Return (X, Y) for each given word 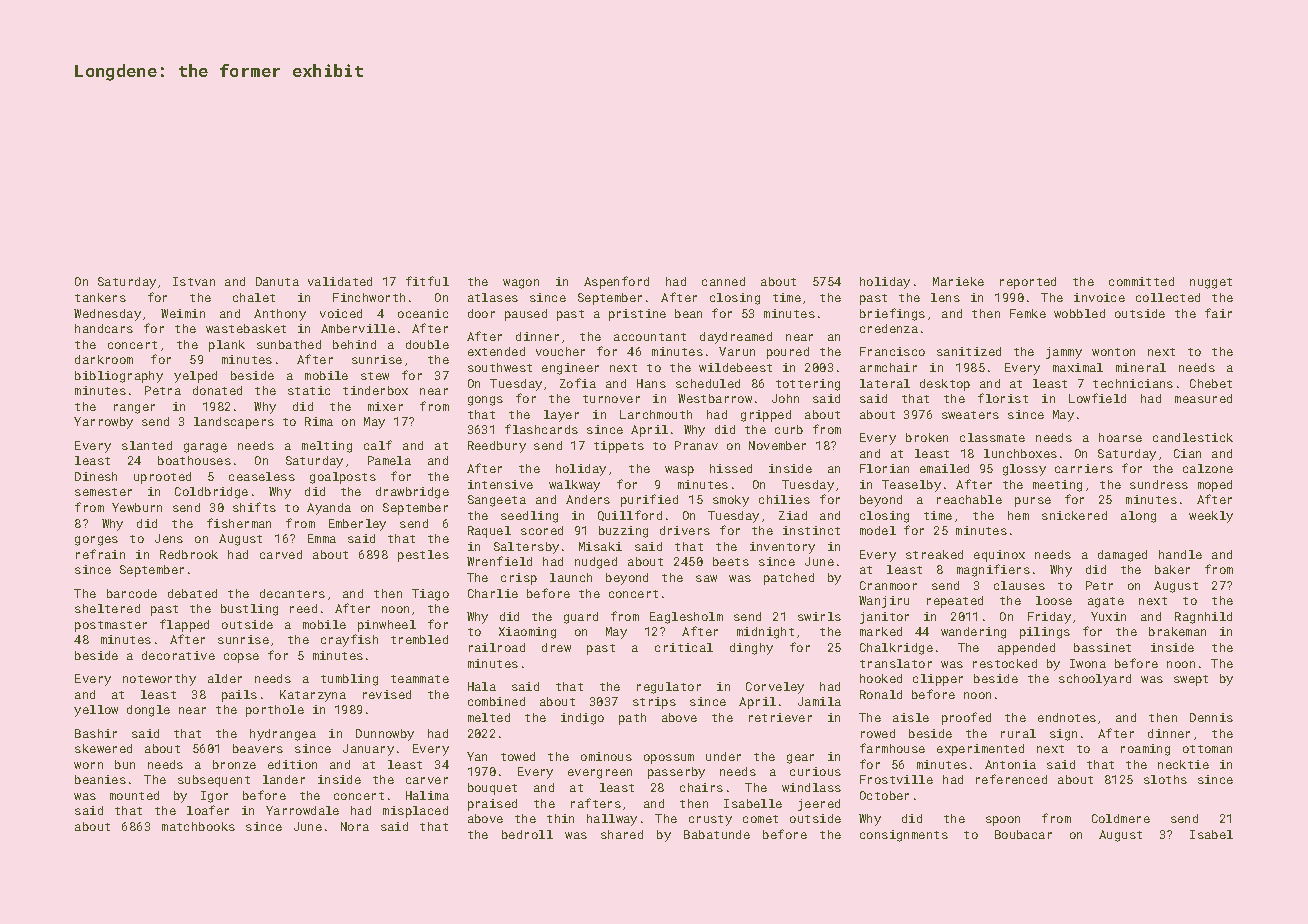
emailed (944, 468)
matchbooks (198, 826)
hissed (731, 468)
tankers (100, 297)
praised (492, 805)
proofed (966, 718)
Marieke (958, 281)
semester (103, 492)
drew (556, 647)
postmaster (111, 626)
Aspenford (616, 282)
